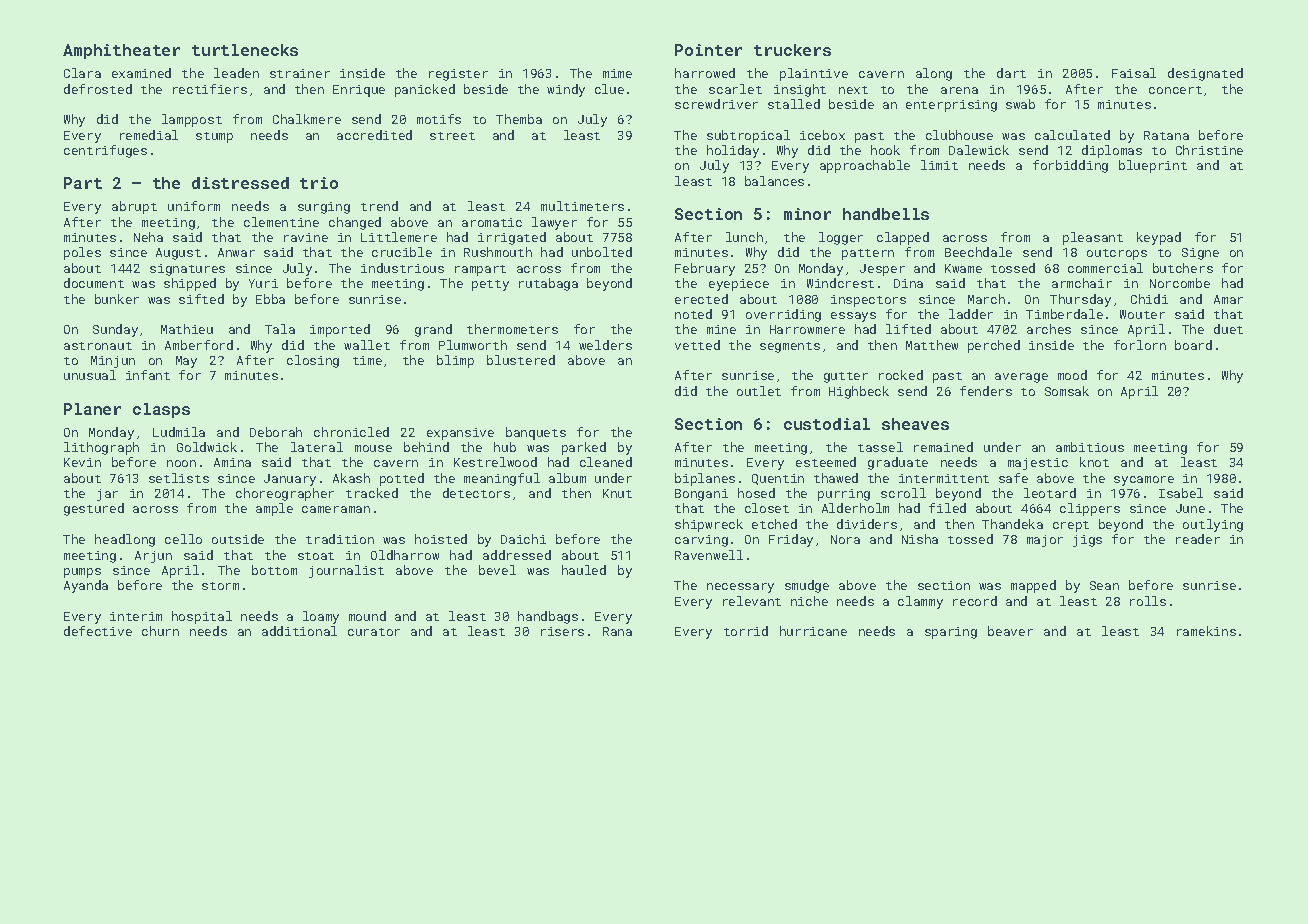 The image size is (1308, 924). Describe the element at coordinates (98, 631) in the page. I see `defective` at that location.
